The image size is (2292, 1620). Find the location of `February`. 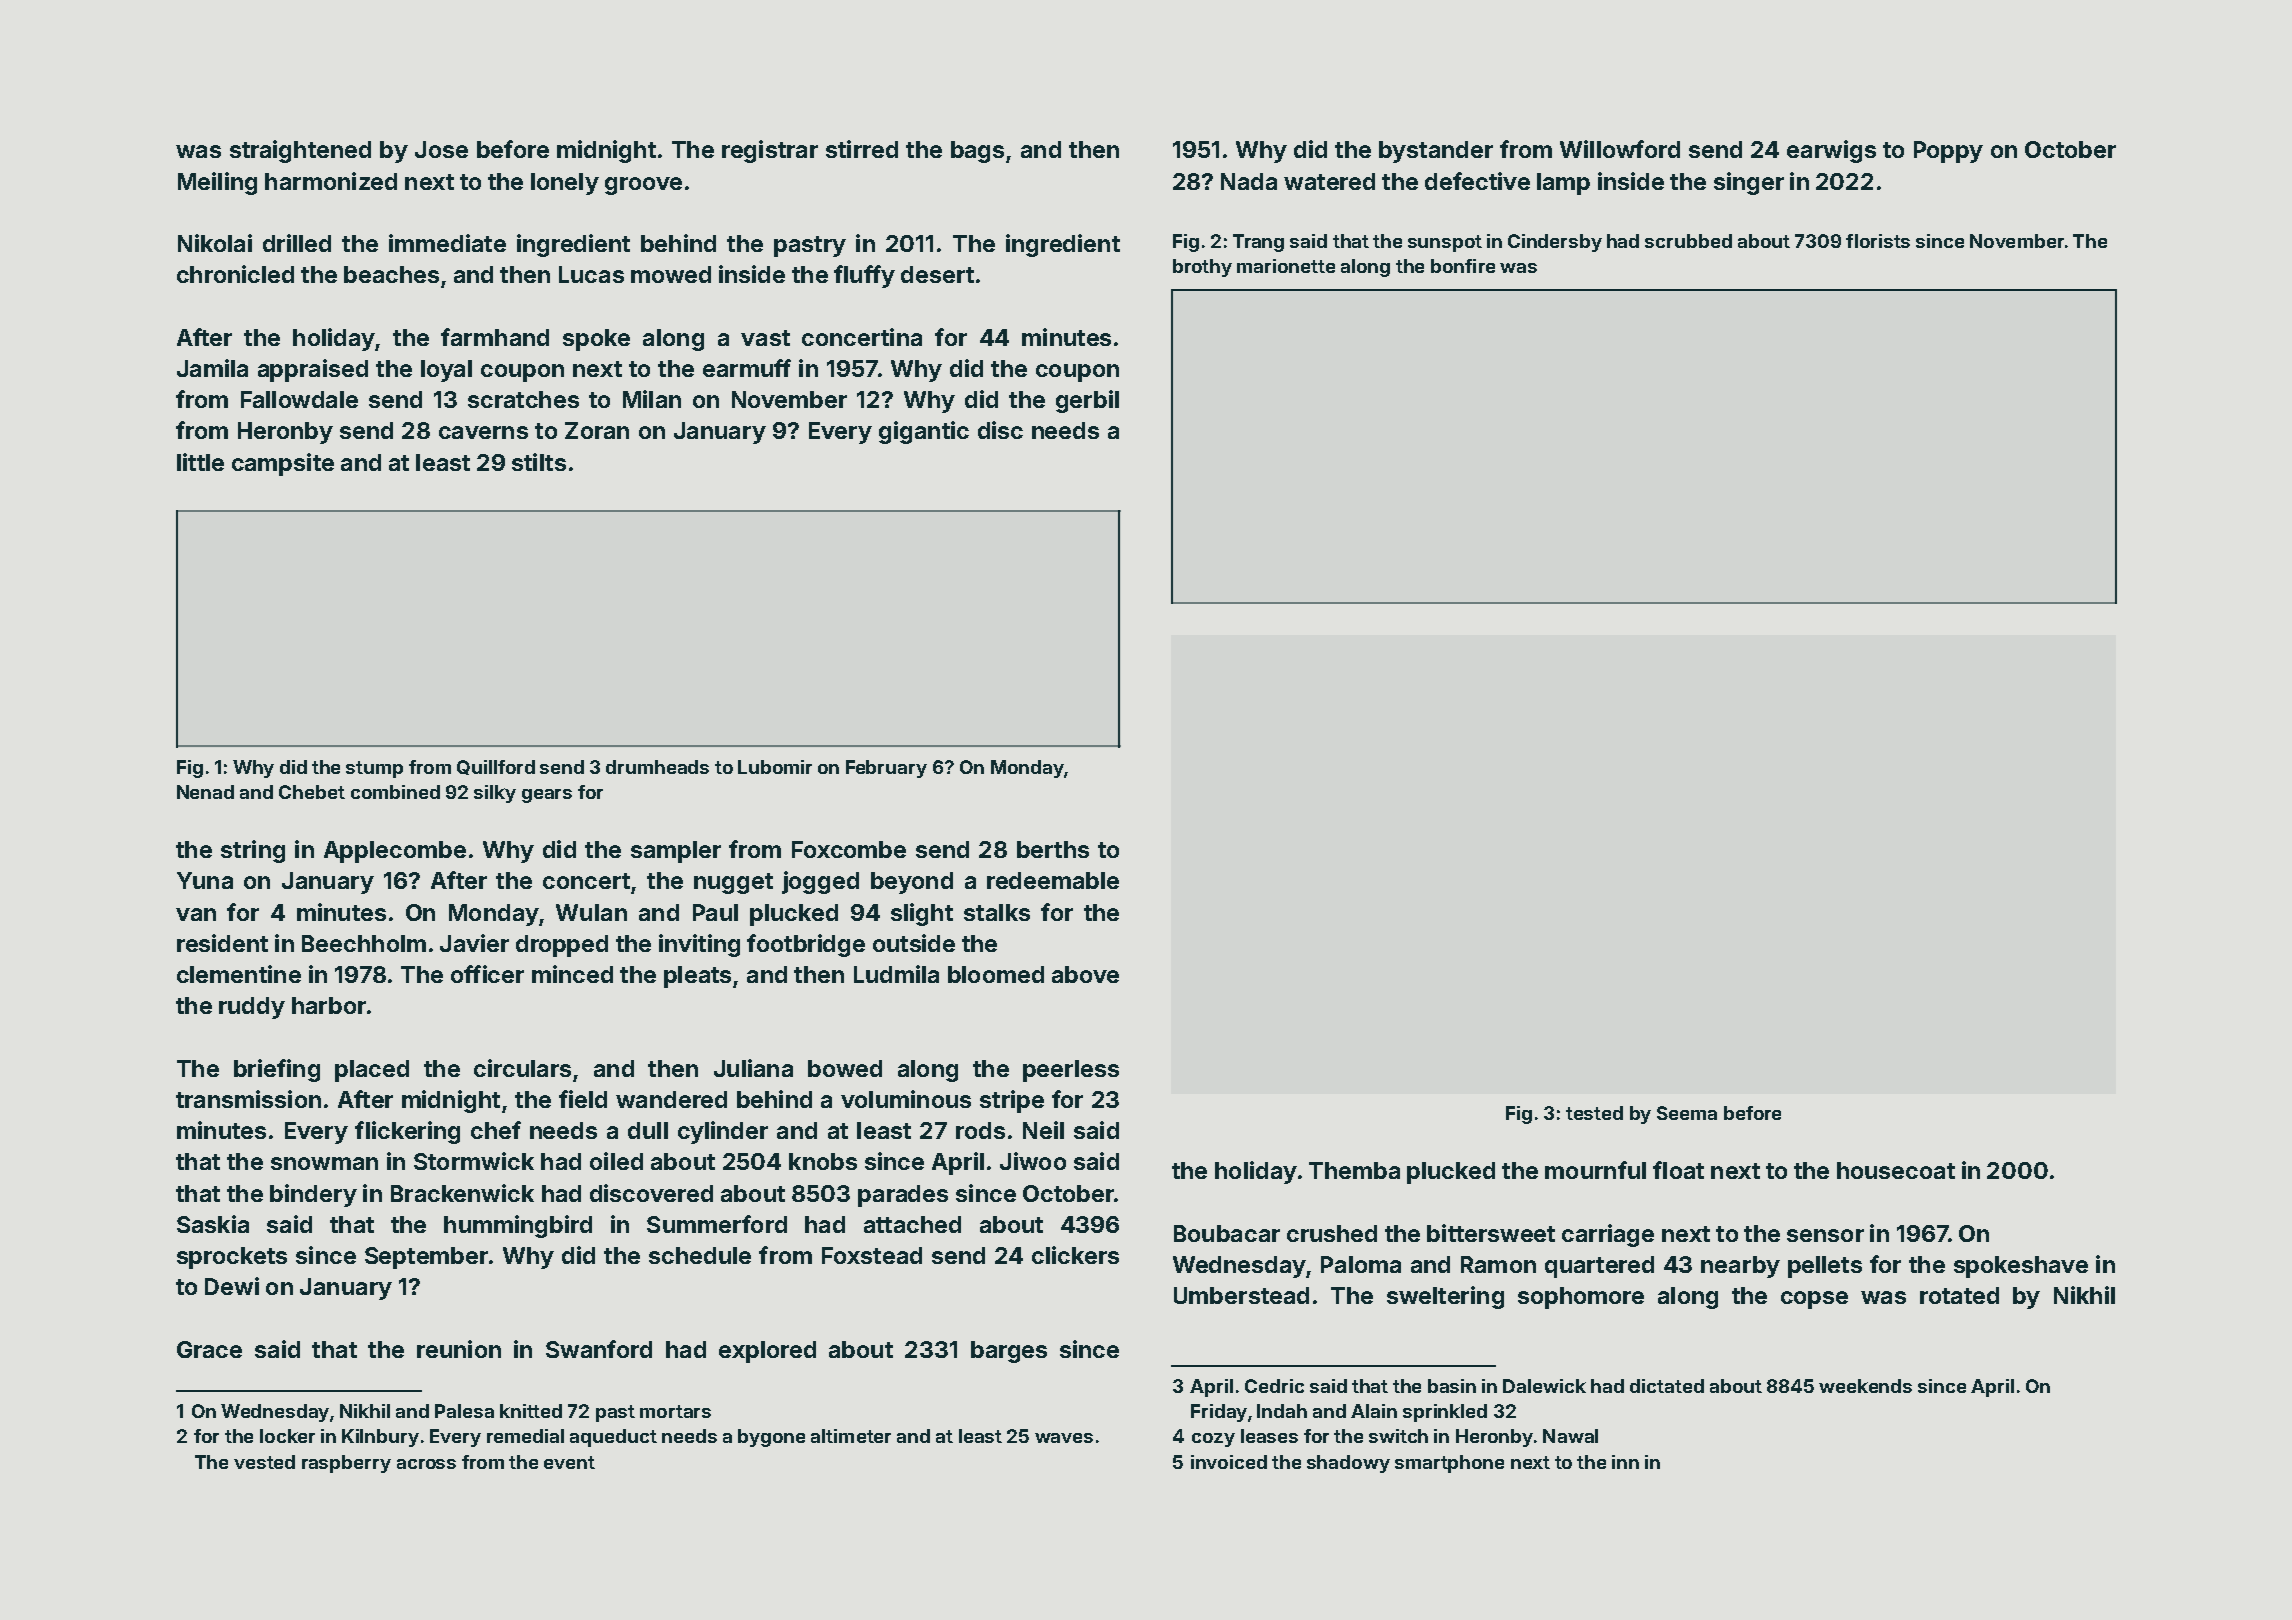

February is located at coordinates (886, 769).
